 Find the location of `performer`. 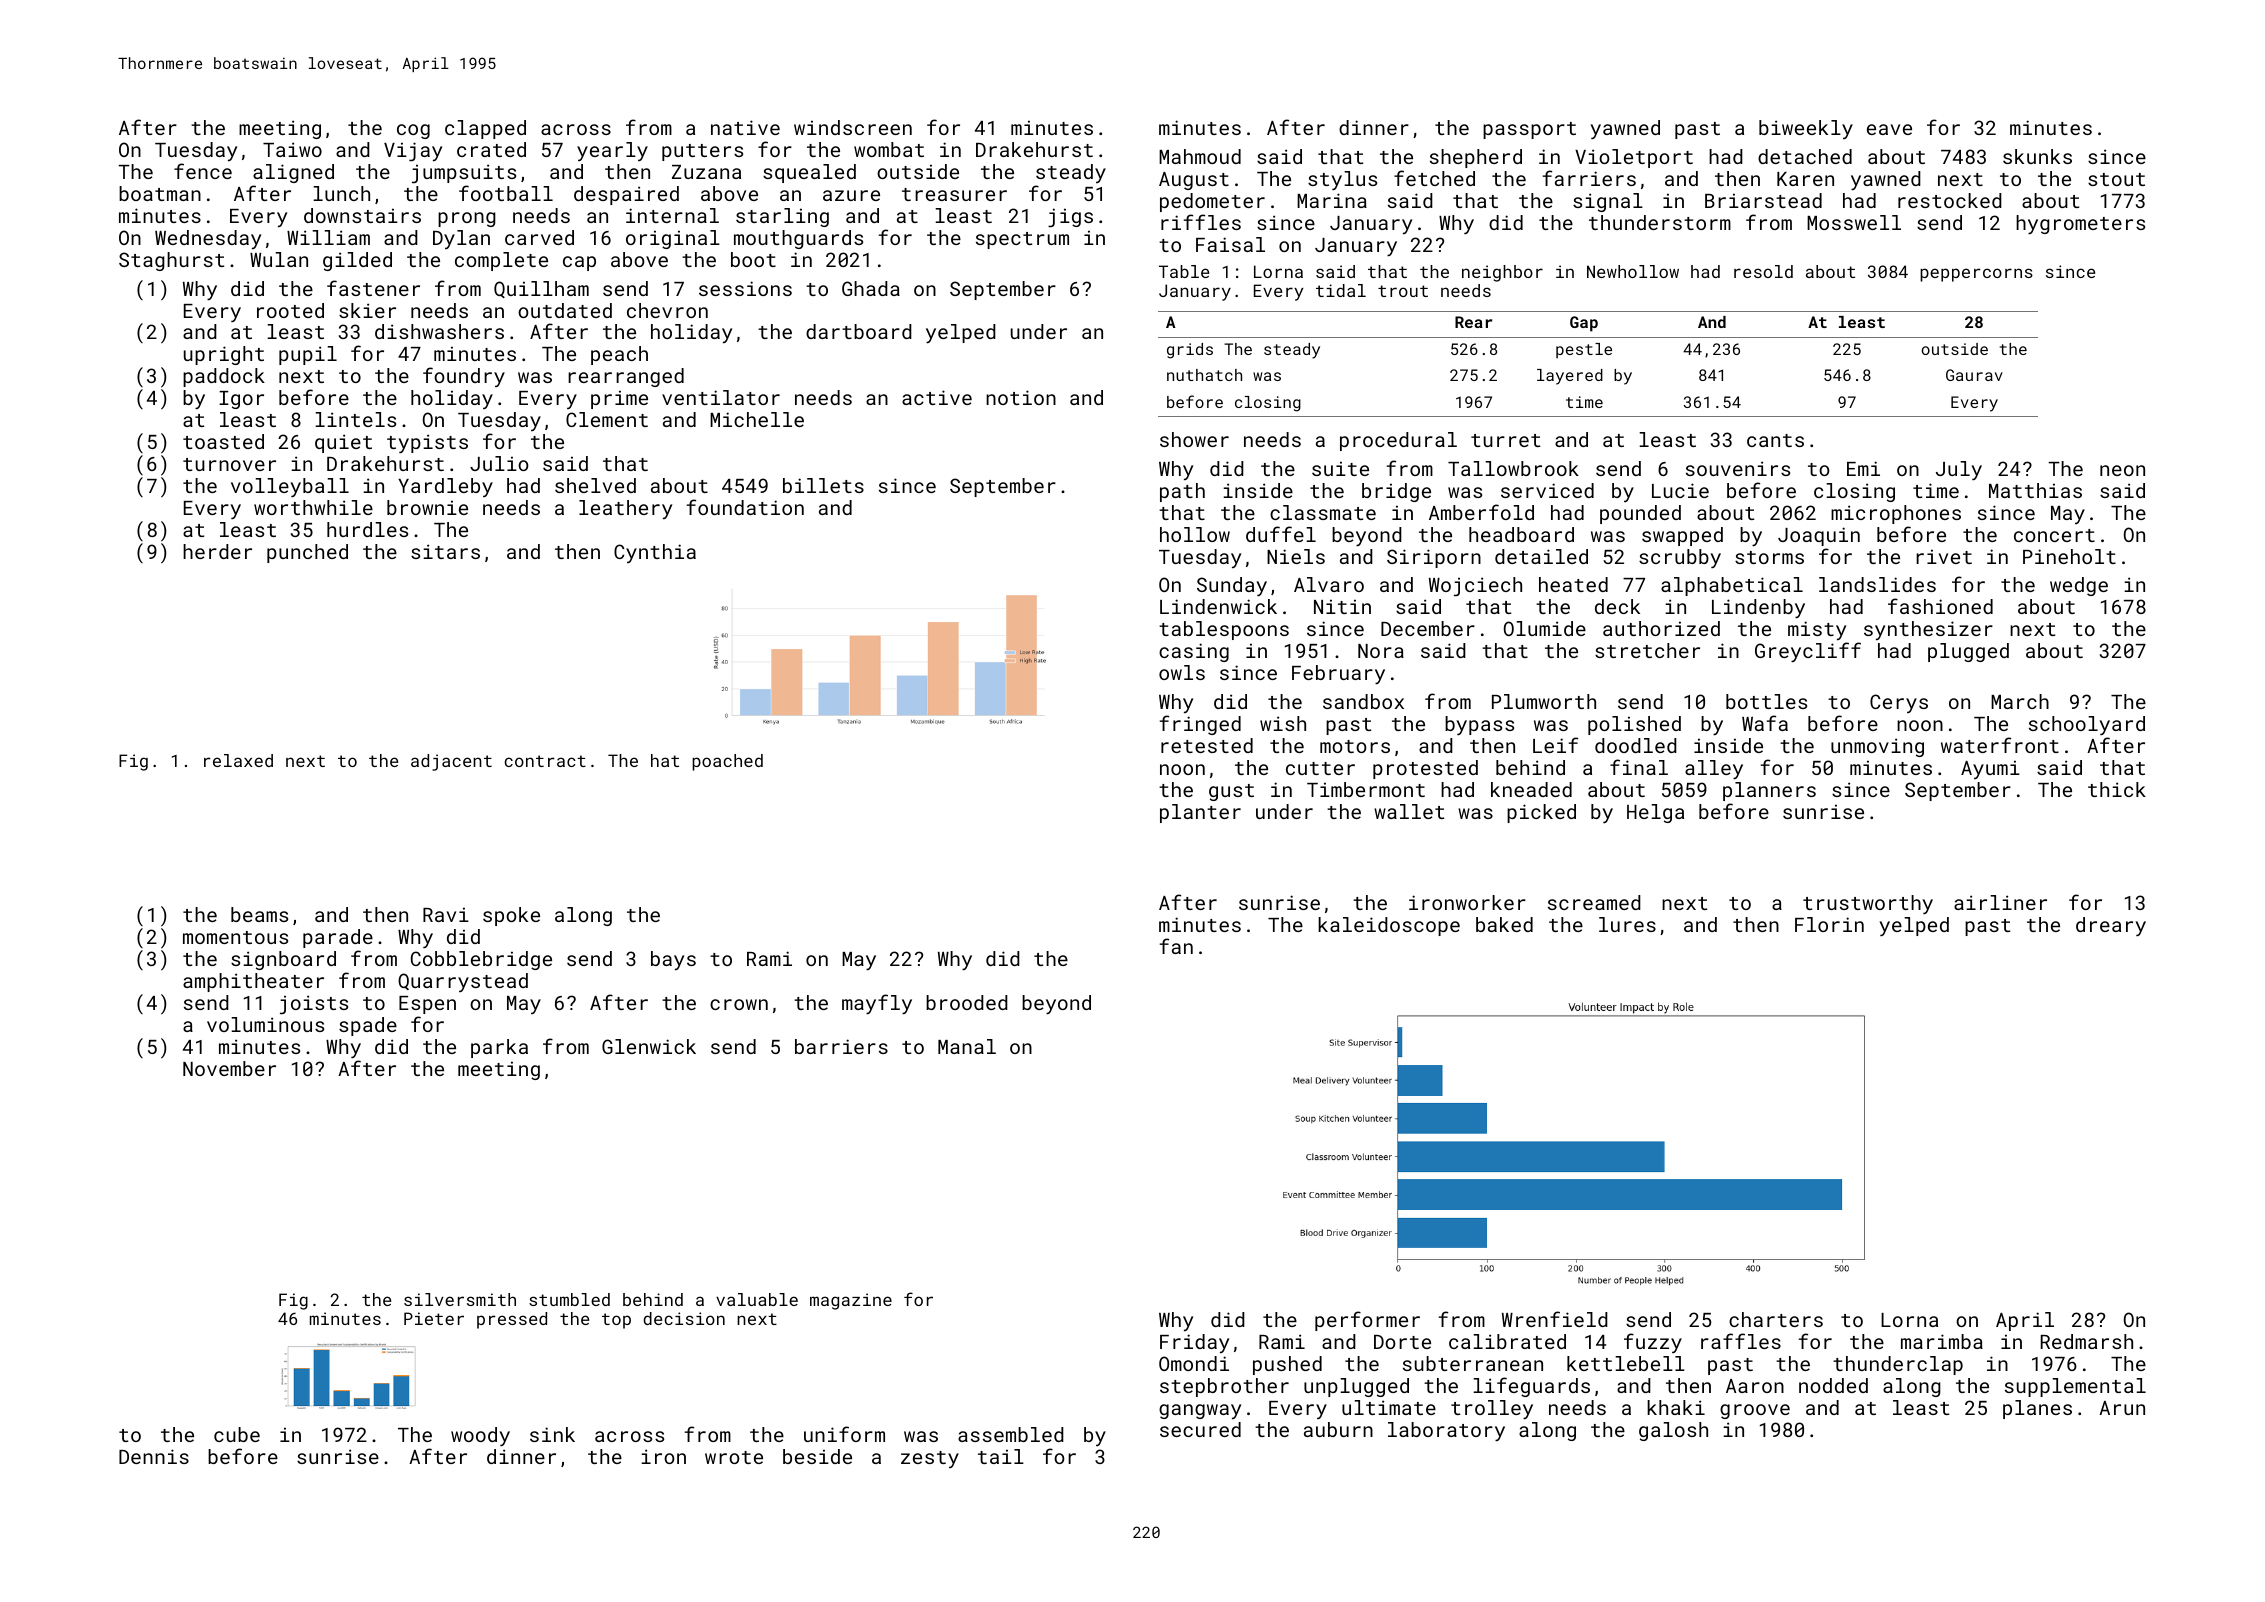

performer is located at coordinates (1367, 1321).
